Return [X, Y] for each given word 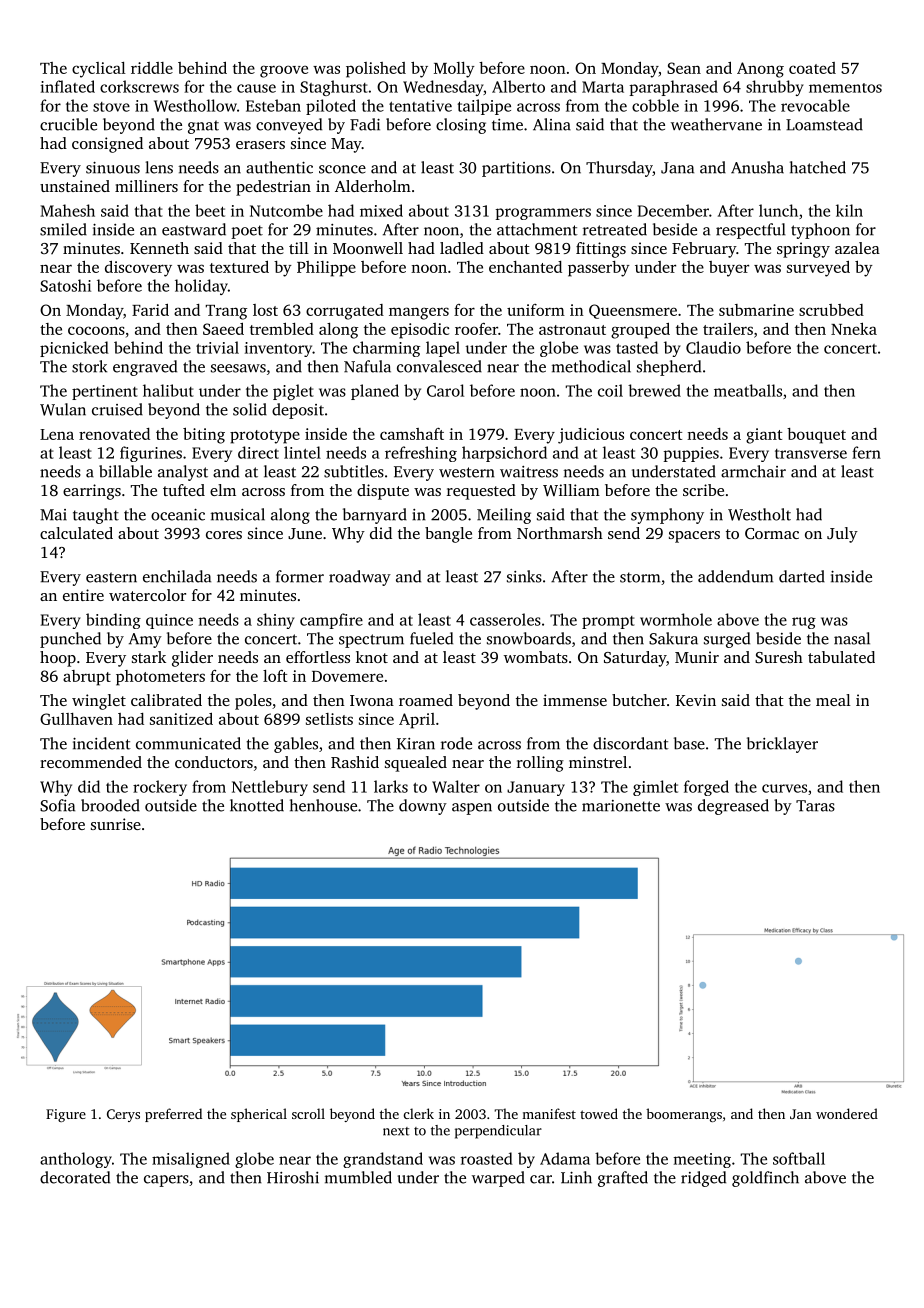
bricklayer [782, 745]
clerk [419, 1113]
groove [284, 71]
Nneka [854, 329]
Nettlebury [270, 788]
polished [376, 70]
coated [812, 68]
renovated [114, 434]
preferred [173, 1115]
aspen [472, 809]
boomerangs [684, 1115]
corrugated [345, 312]
